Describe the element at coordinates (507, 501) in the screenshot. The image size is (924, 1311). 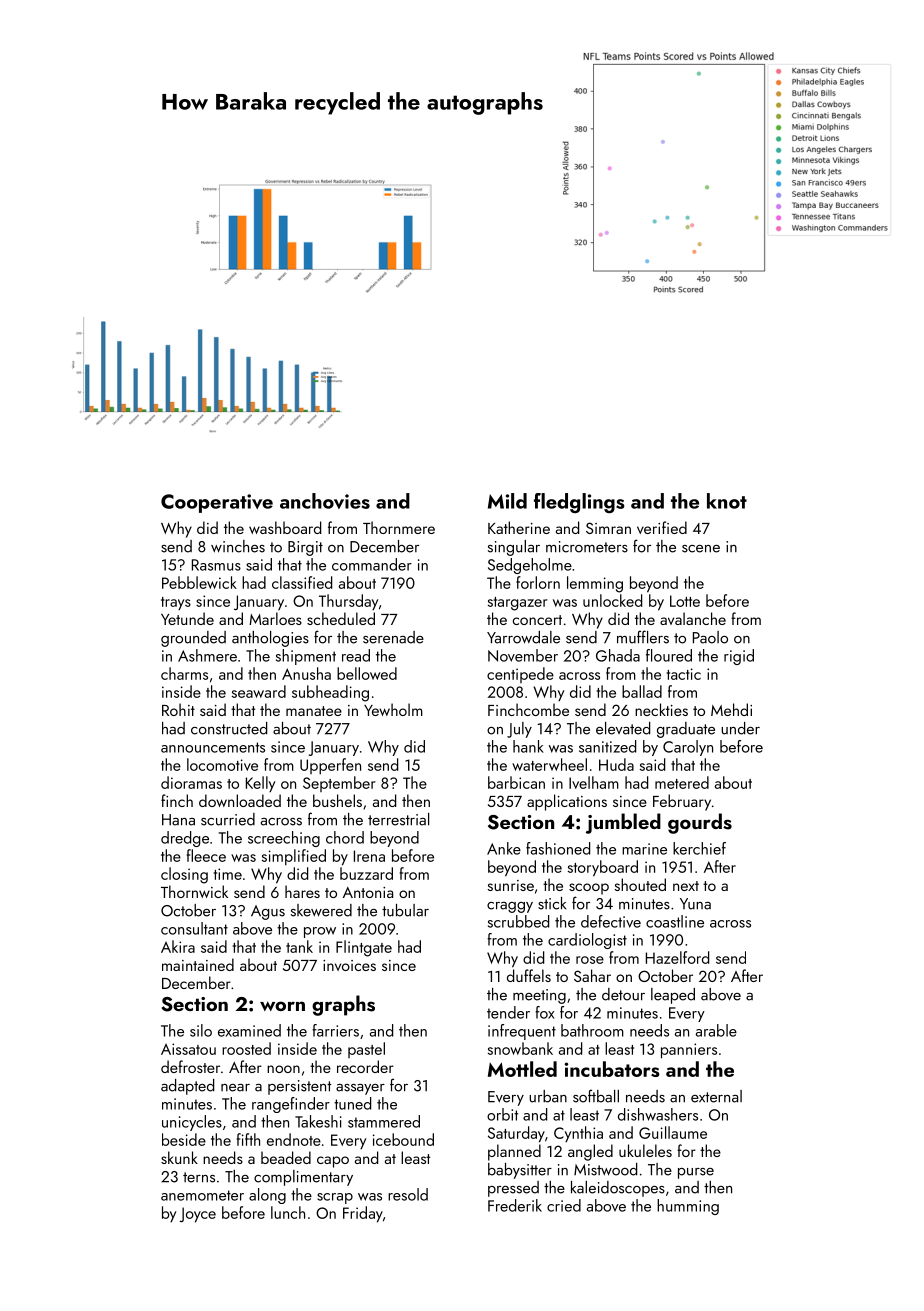
I see `Mild` at that location.
